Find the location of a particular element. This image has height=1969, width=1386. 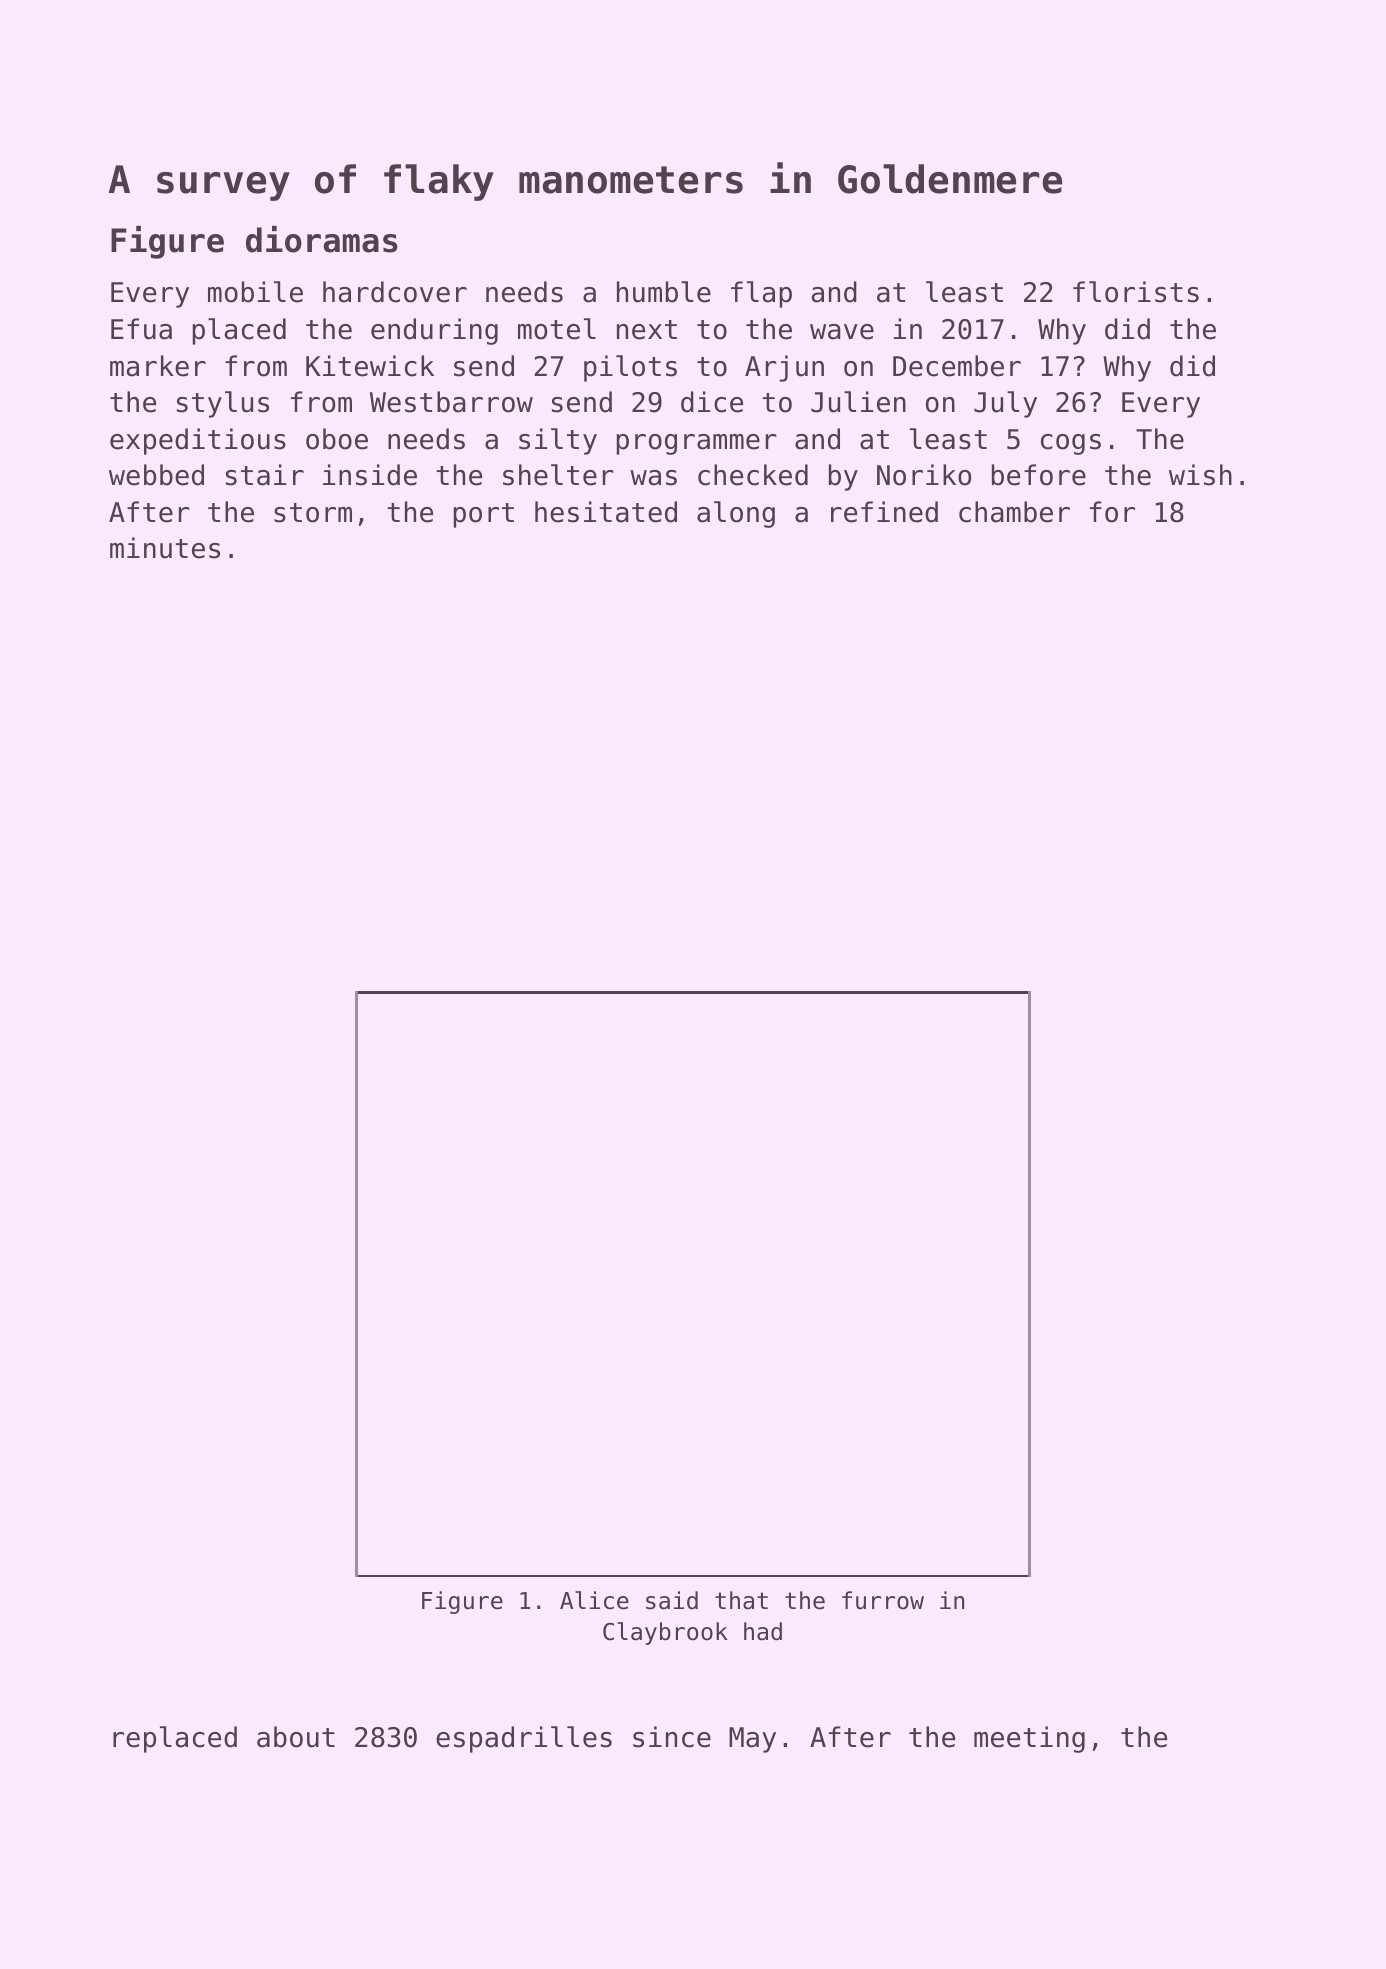

minutes is located at coordinates (165, 548).
